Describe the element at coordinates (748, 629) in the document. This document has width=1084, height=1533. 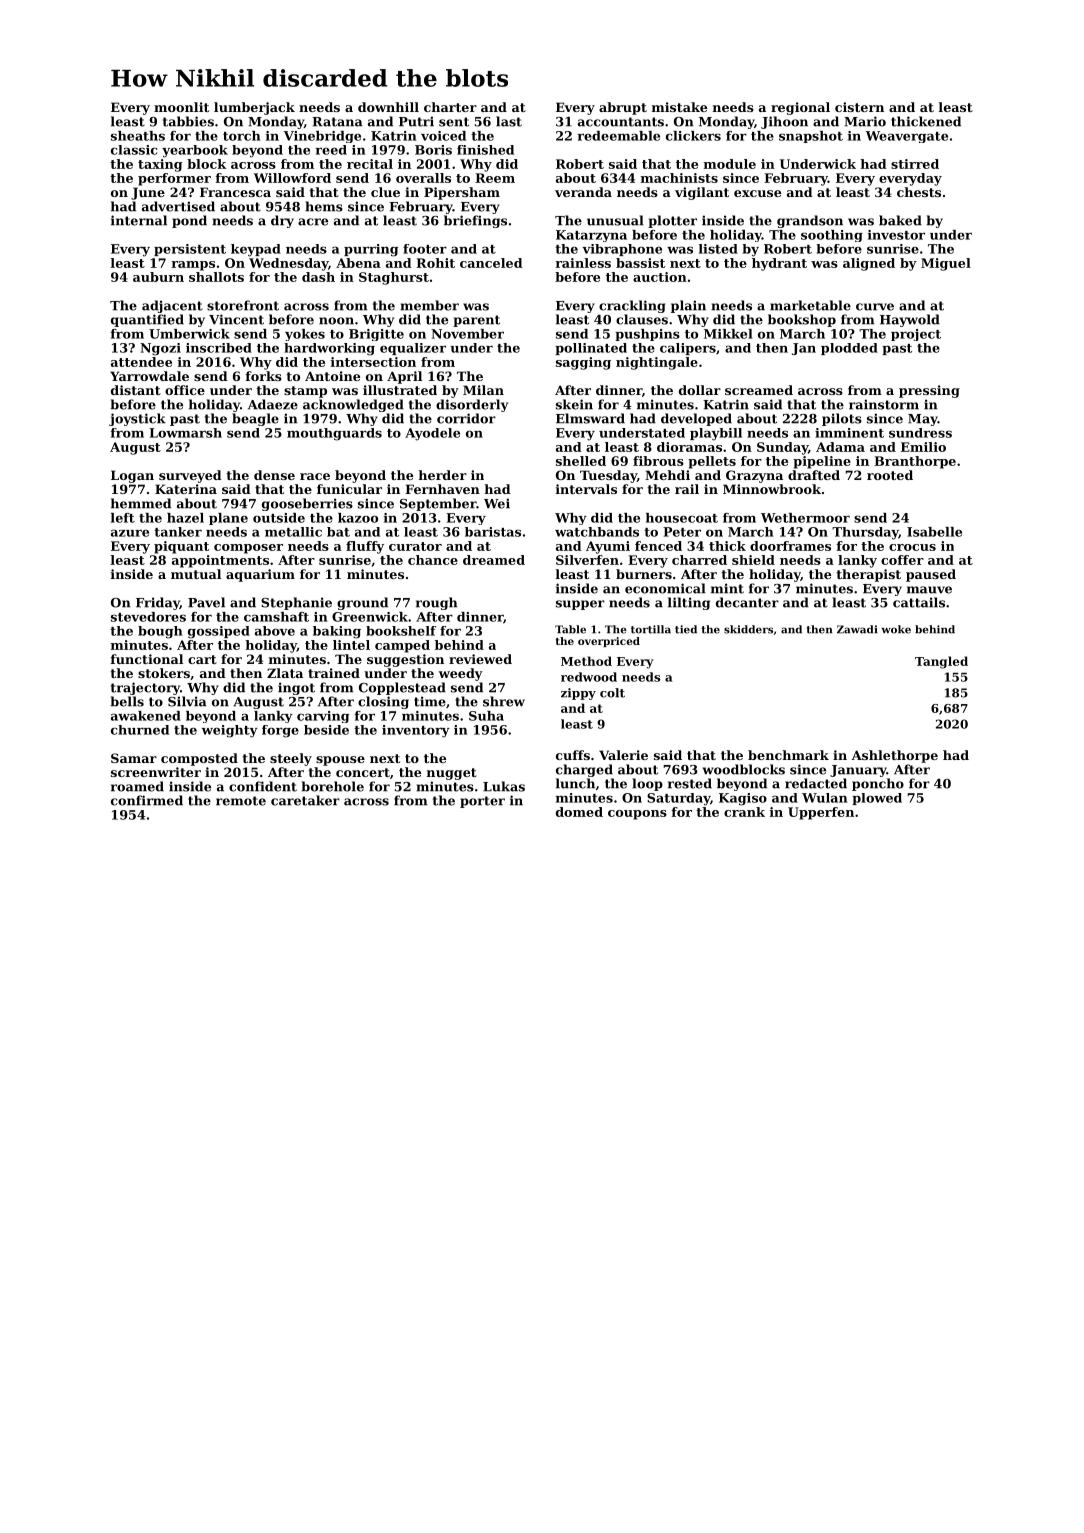
I see `skidders` at that location.
